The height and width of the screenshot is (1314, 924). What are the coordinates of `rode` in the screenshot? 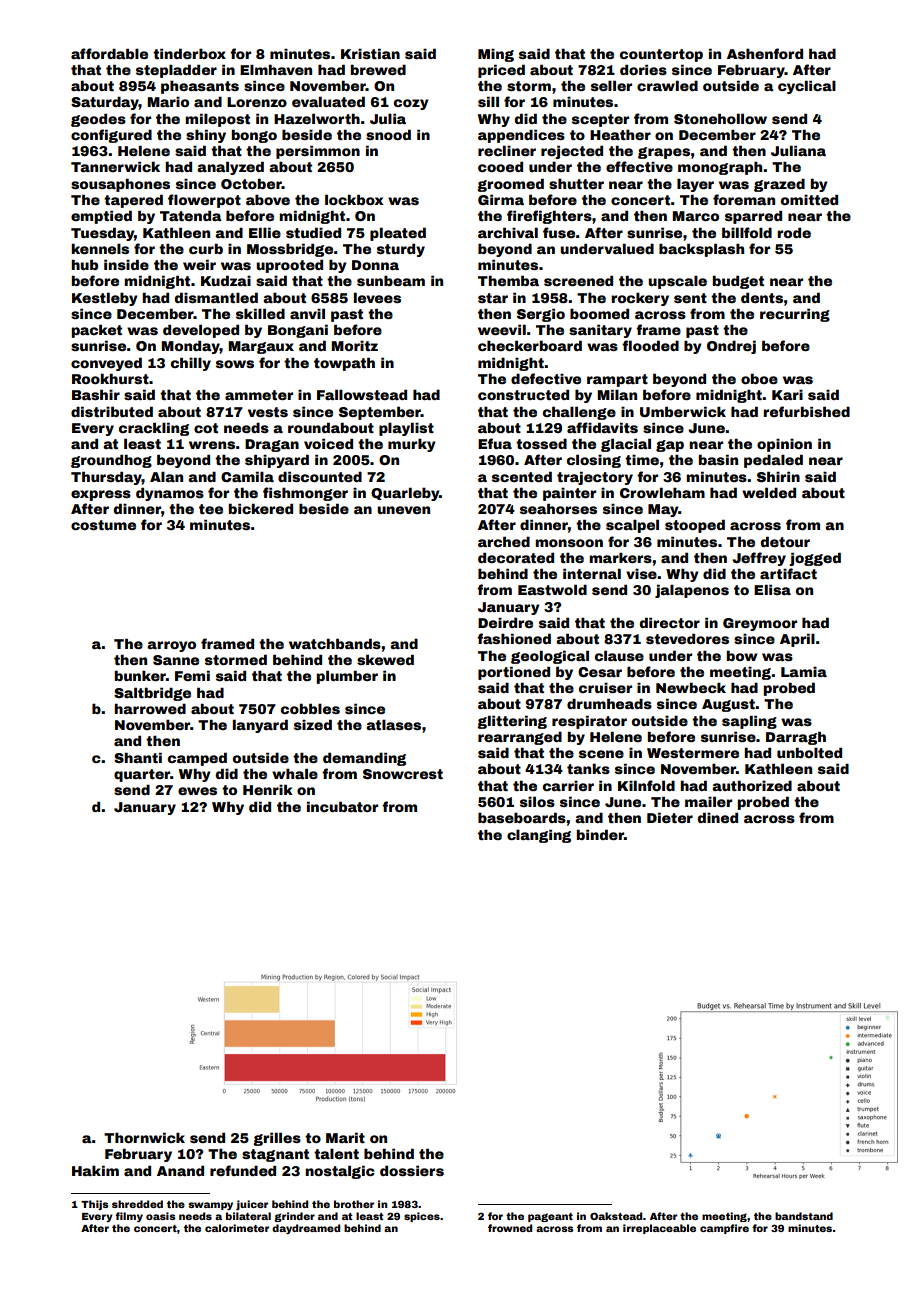 It's located at (794, 232).
